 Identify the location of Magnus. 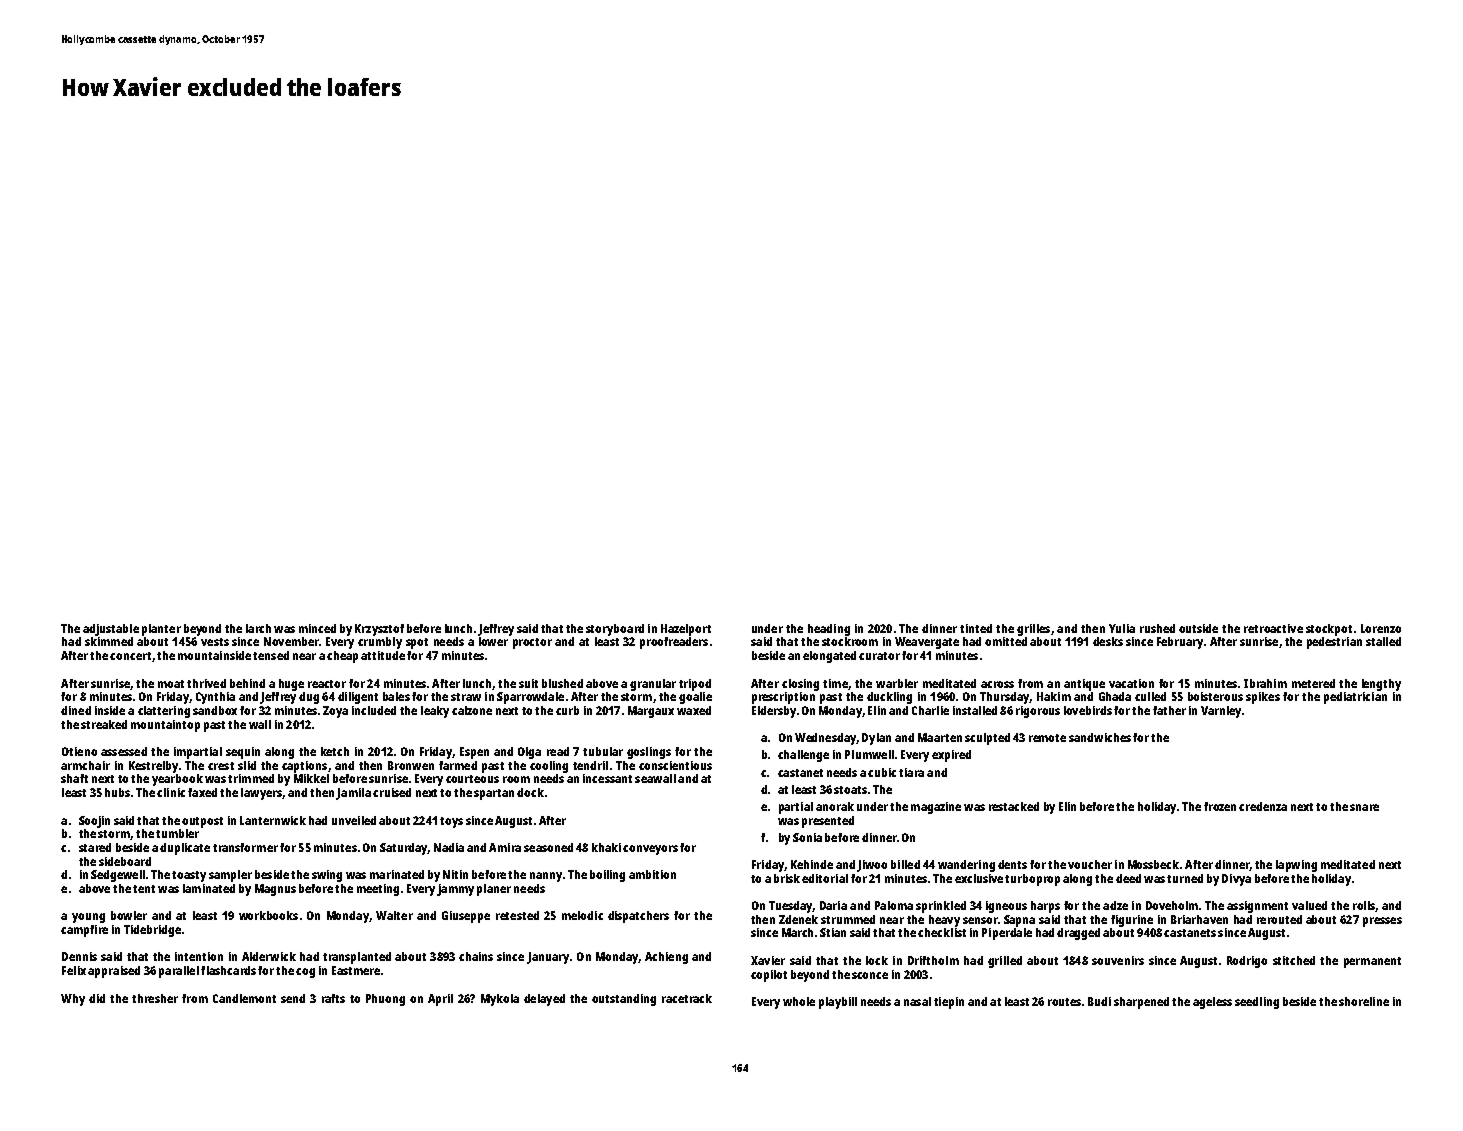
(275, 890).
